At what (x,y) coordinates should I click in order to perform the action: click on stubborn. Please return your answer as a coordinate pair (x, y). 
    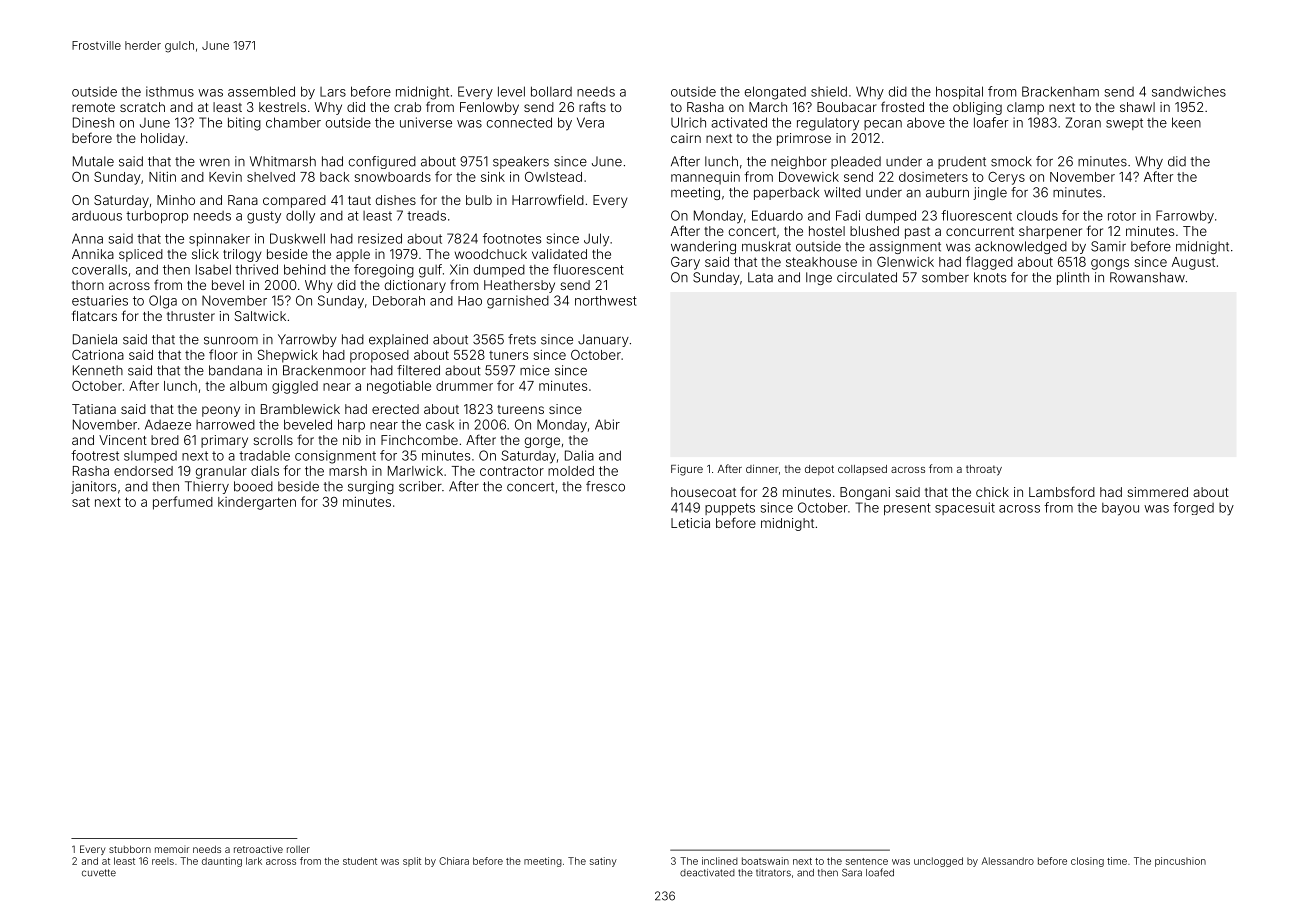
    Looking at the image, I should click on (130, 849).
